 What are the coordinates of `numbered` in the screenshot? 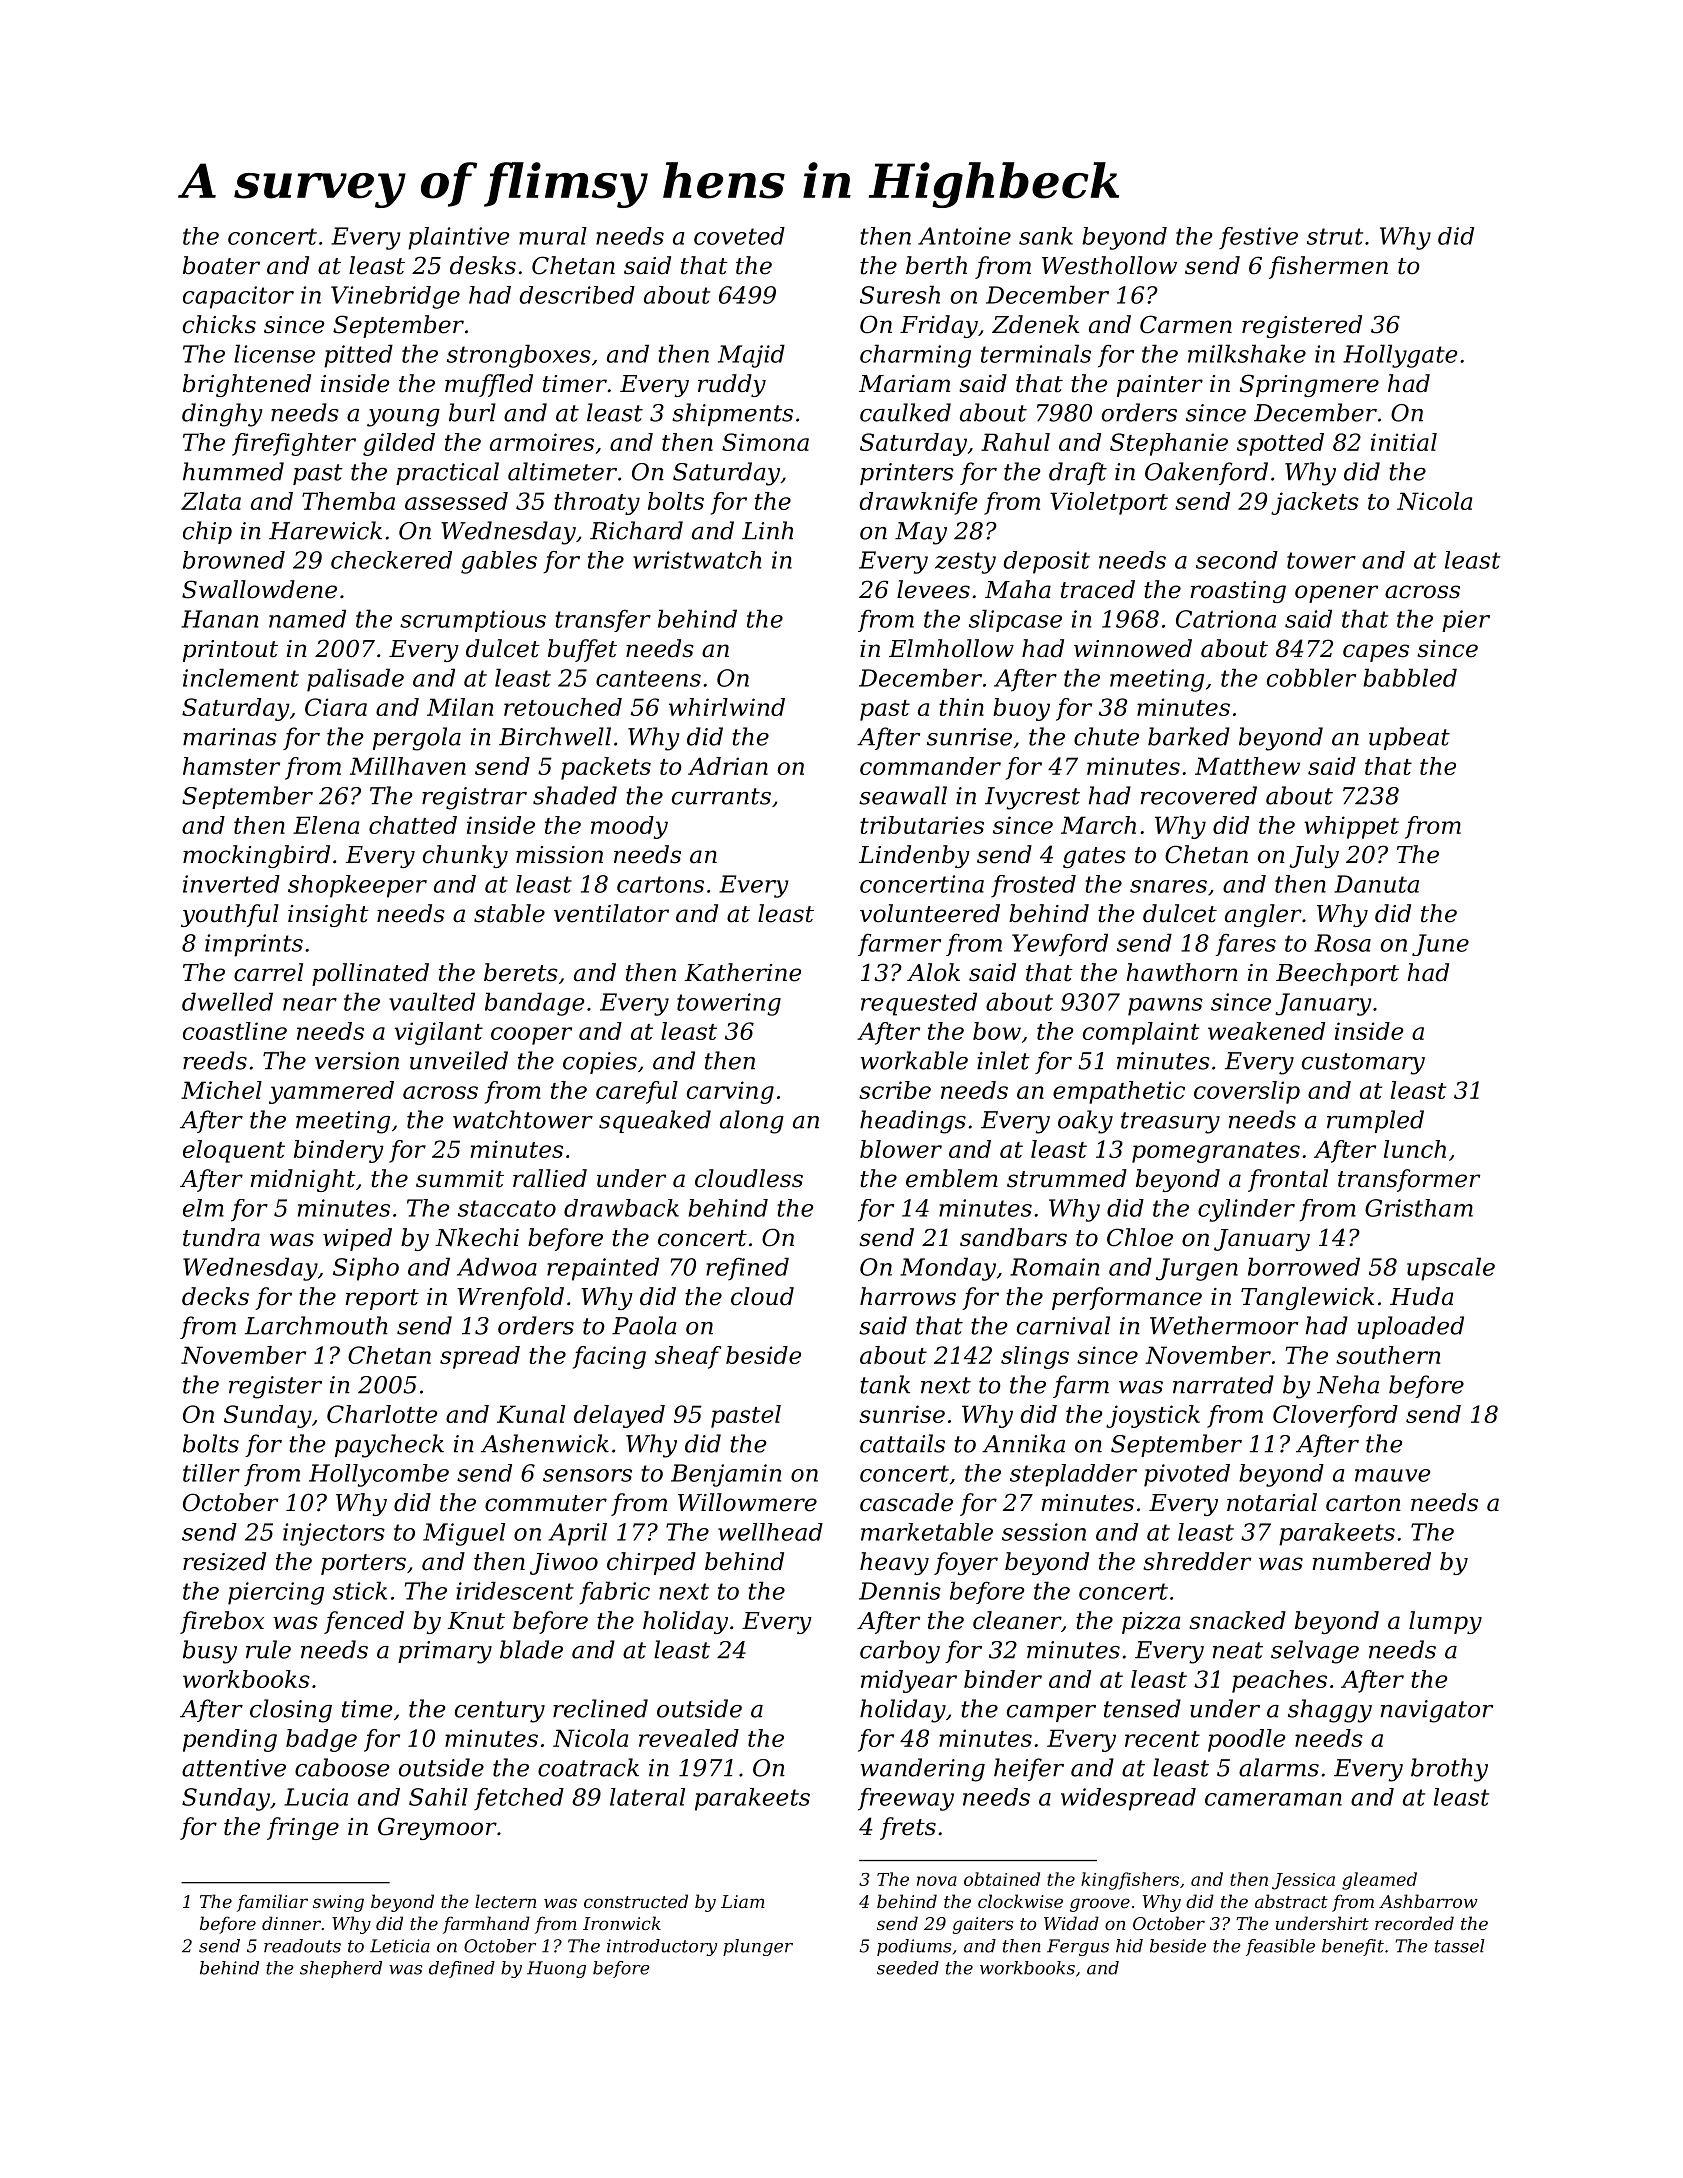 It's located at (1371, 1561).
